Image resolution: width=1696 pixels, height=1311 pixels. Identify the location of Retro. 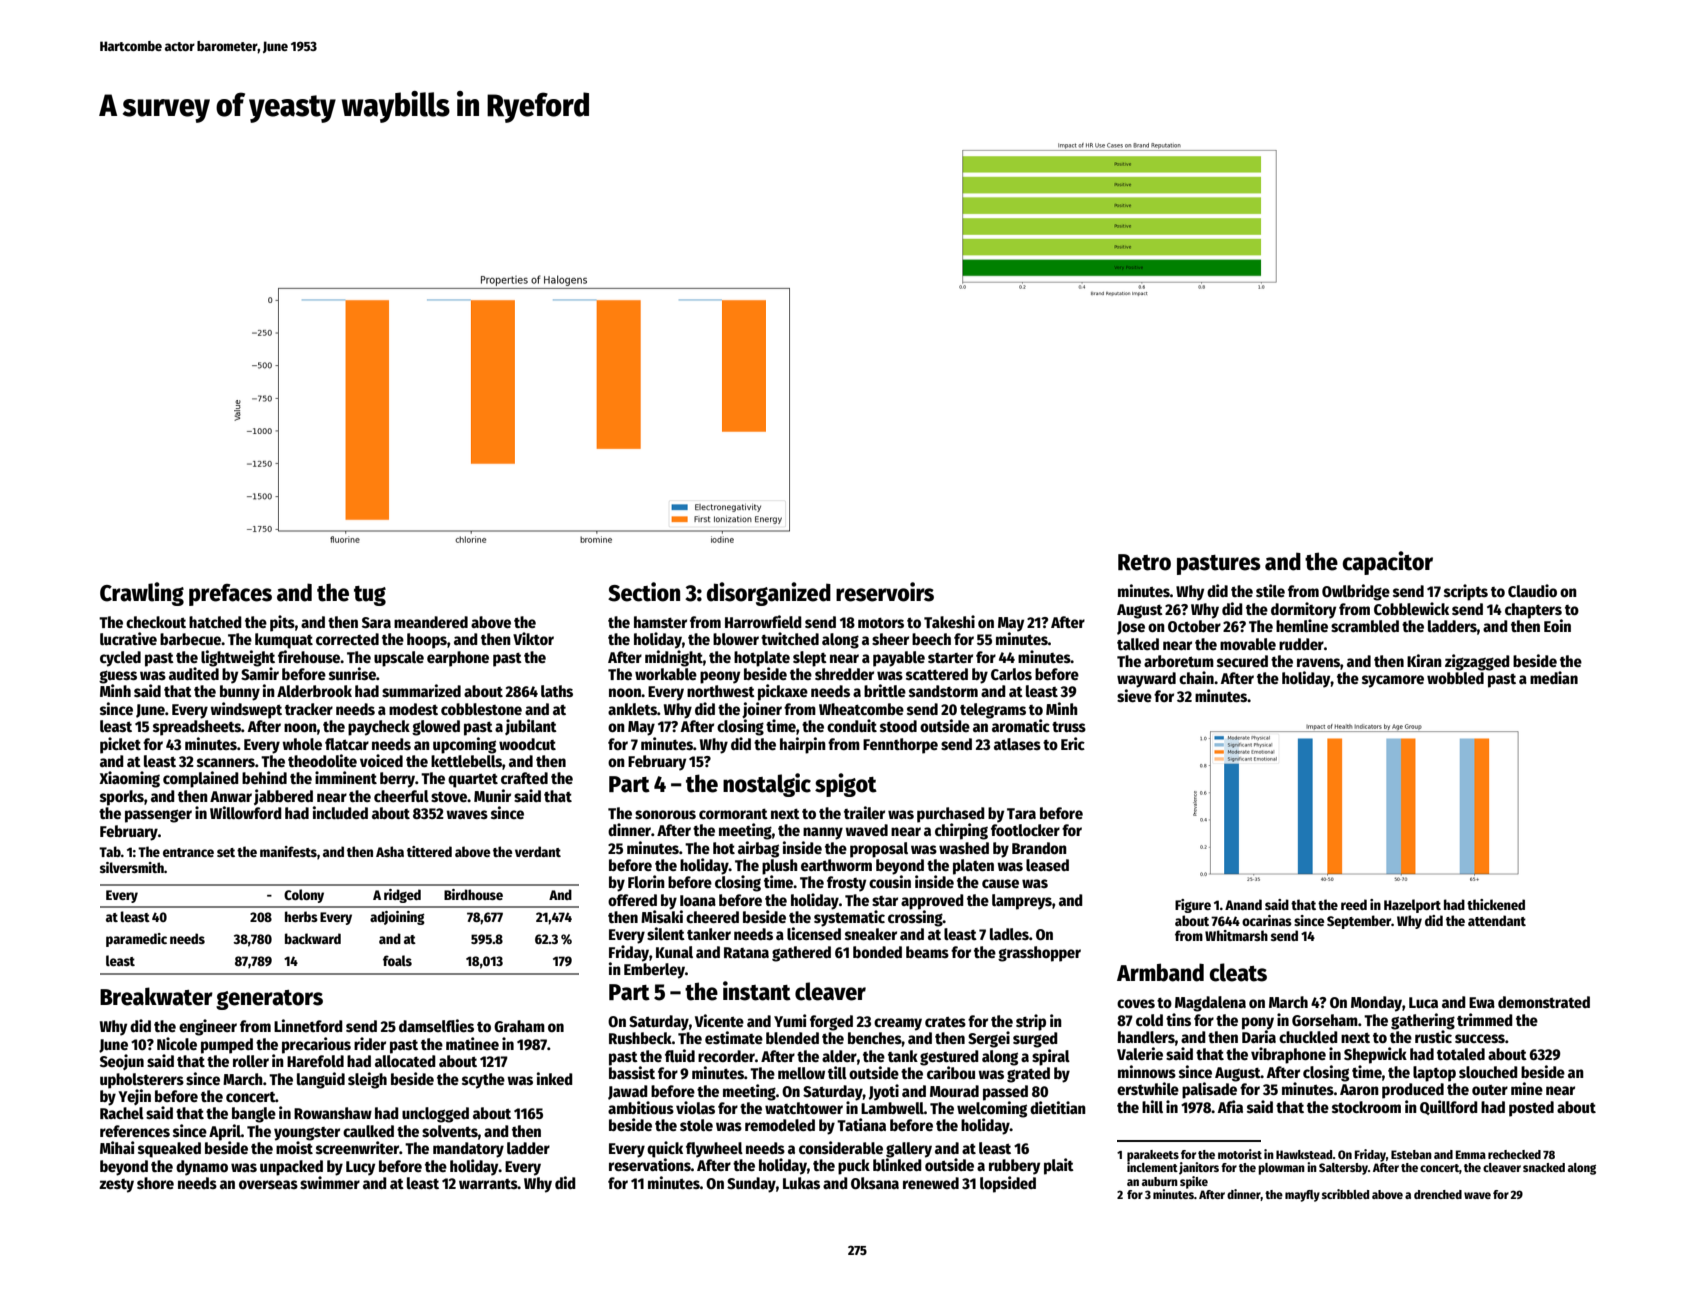
(1144, 562).
